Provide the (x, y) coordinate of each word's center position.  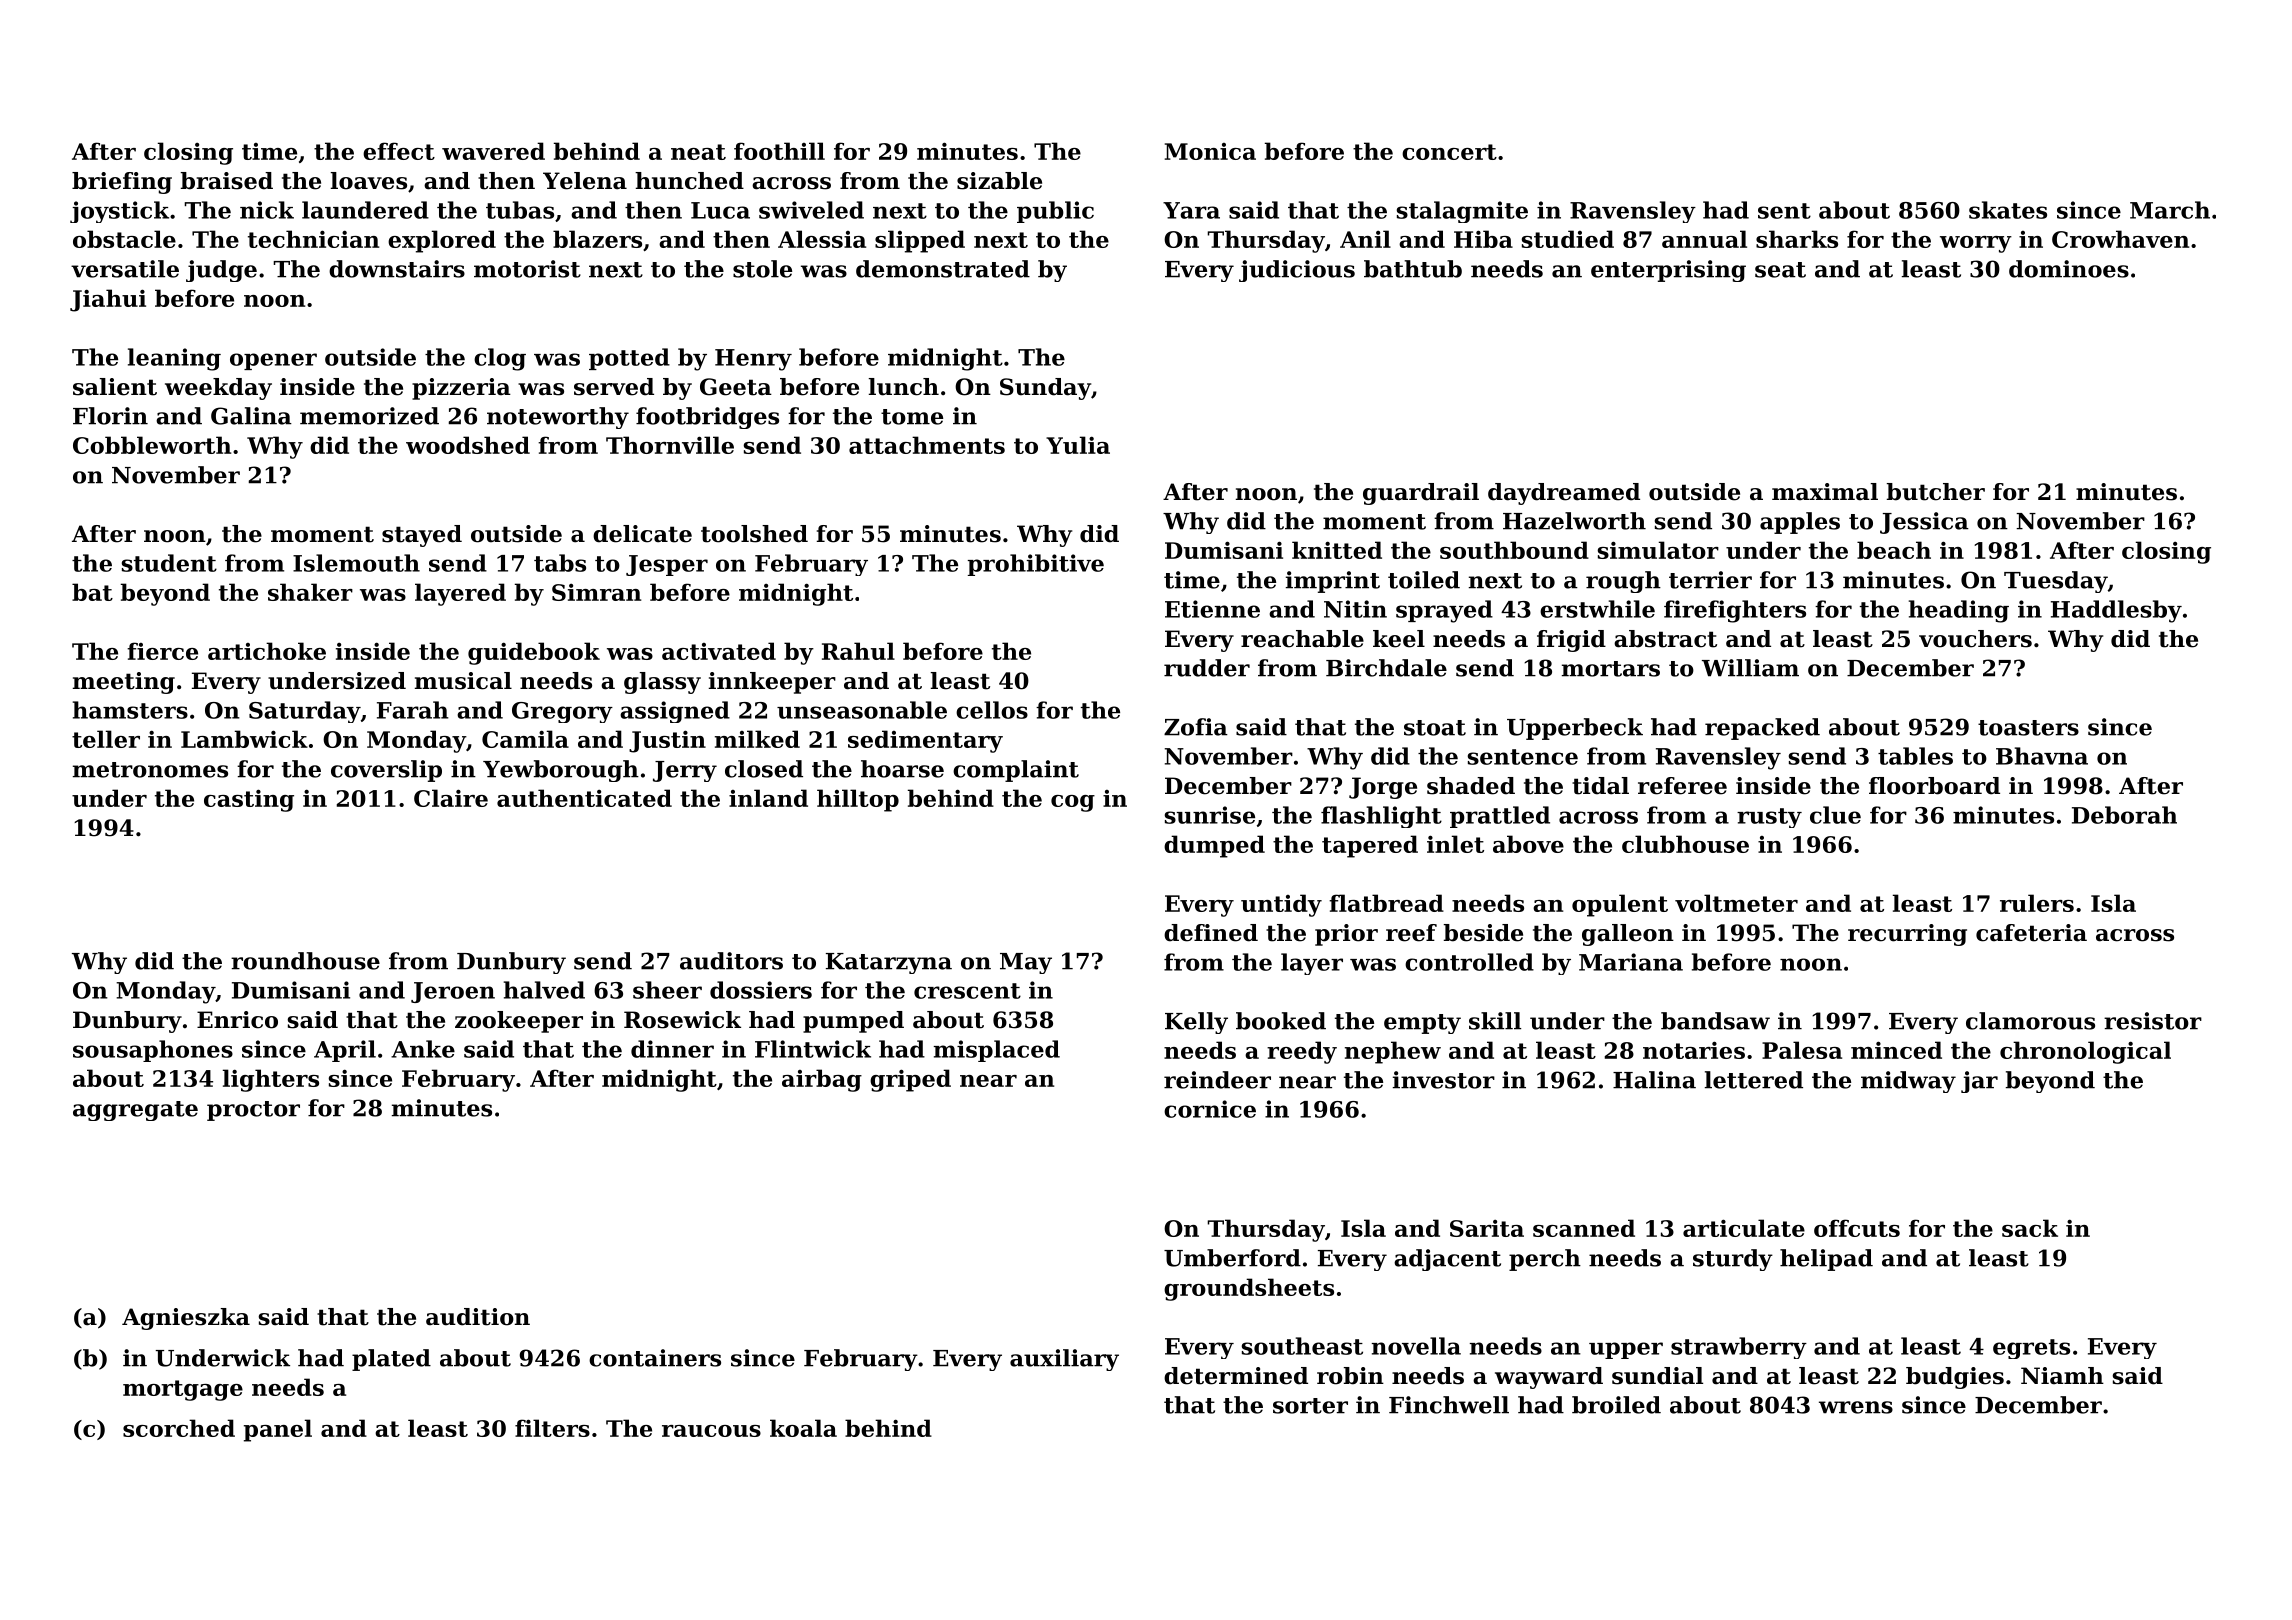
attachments (927, 445)
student (169, 563)
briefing (122, 183)
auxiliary (1064, 1360)
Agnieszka (186, 1319)
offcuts (1857, 1228)
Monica (1210, 151)
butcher (1936, 492)
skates (2008, 210)
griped (910, 1080)
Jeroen (453, 992)
